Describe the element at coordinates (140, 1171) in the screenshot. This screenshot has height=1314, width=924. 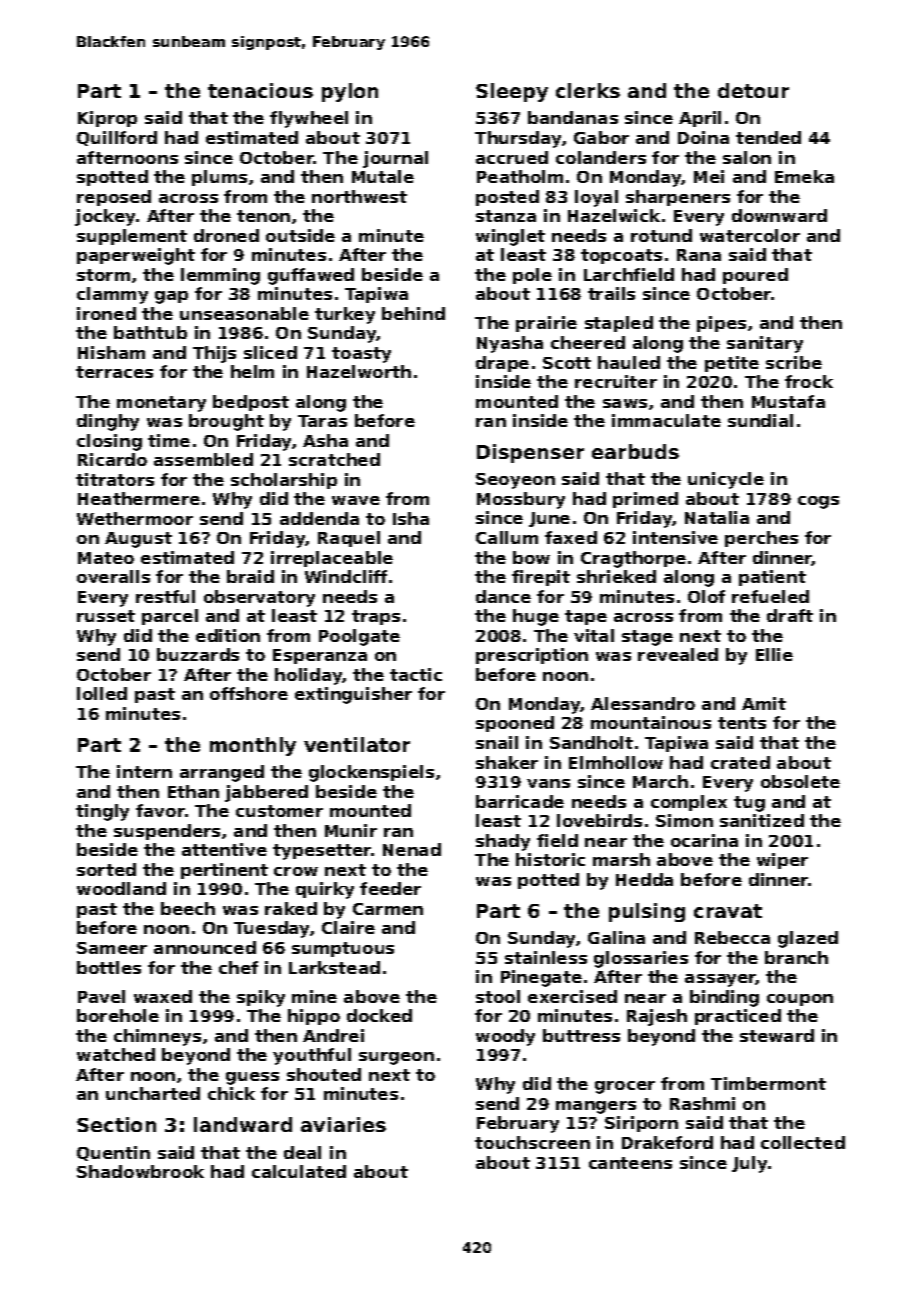
I see `Shadowbrook` at that location.
